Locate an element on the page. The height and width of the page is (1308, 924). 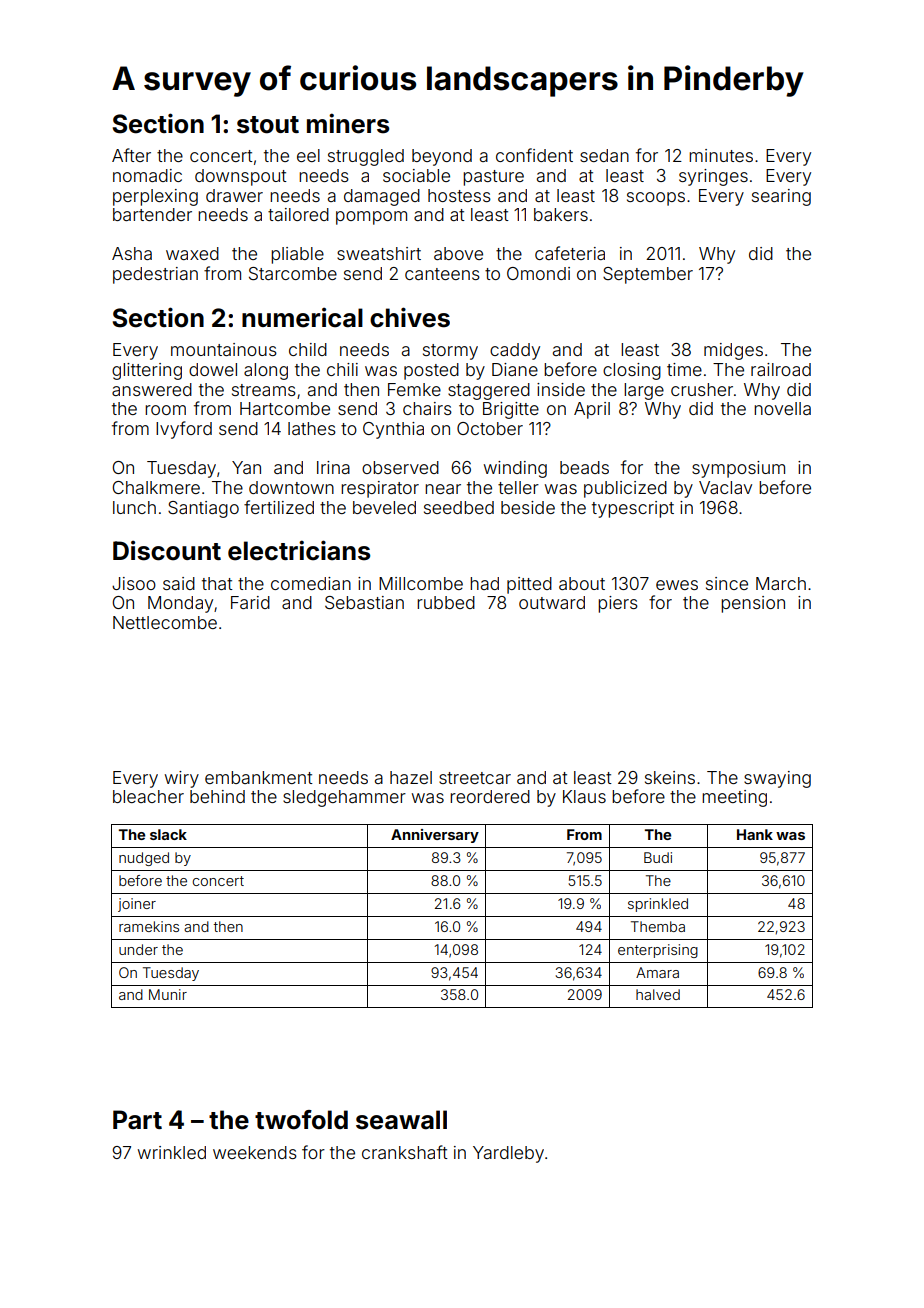
large is located at coordinates (644, 391).
